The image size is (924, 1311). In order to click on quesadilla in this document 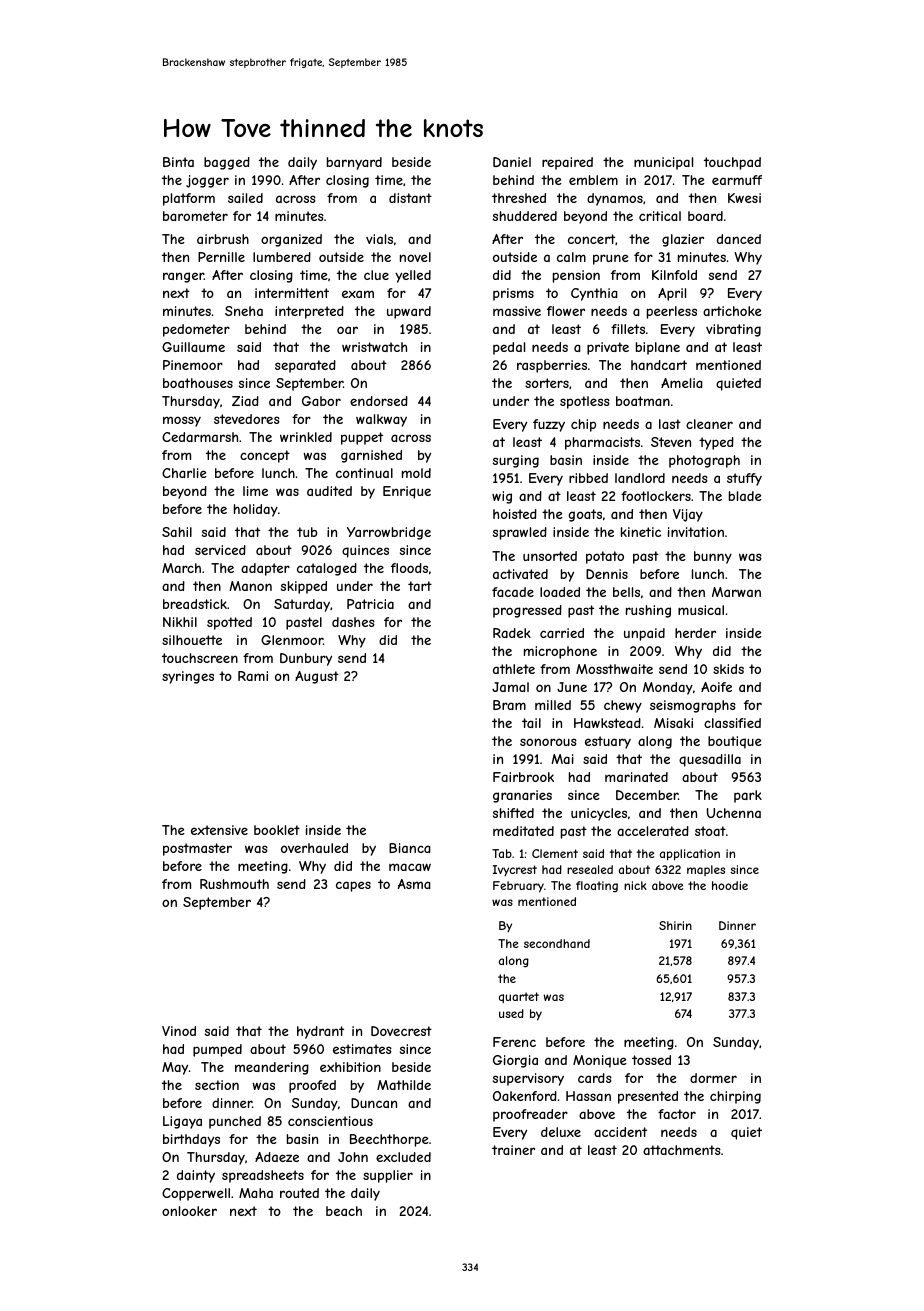, I will do `click(710, 760)`.
